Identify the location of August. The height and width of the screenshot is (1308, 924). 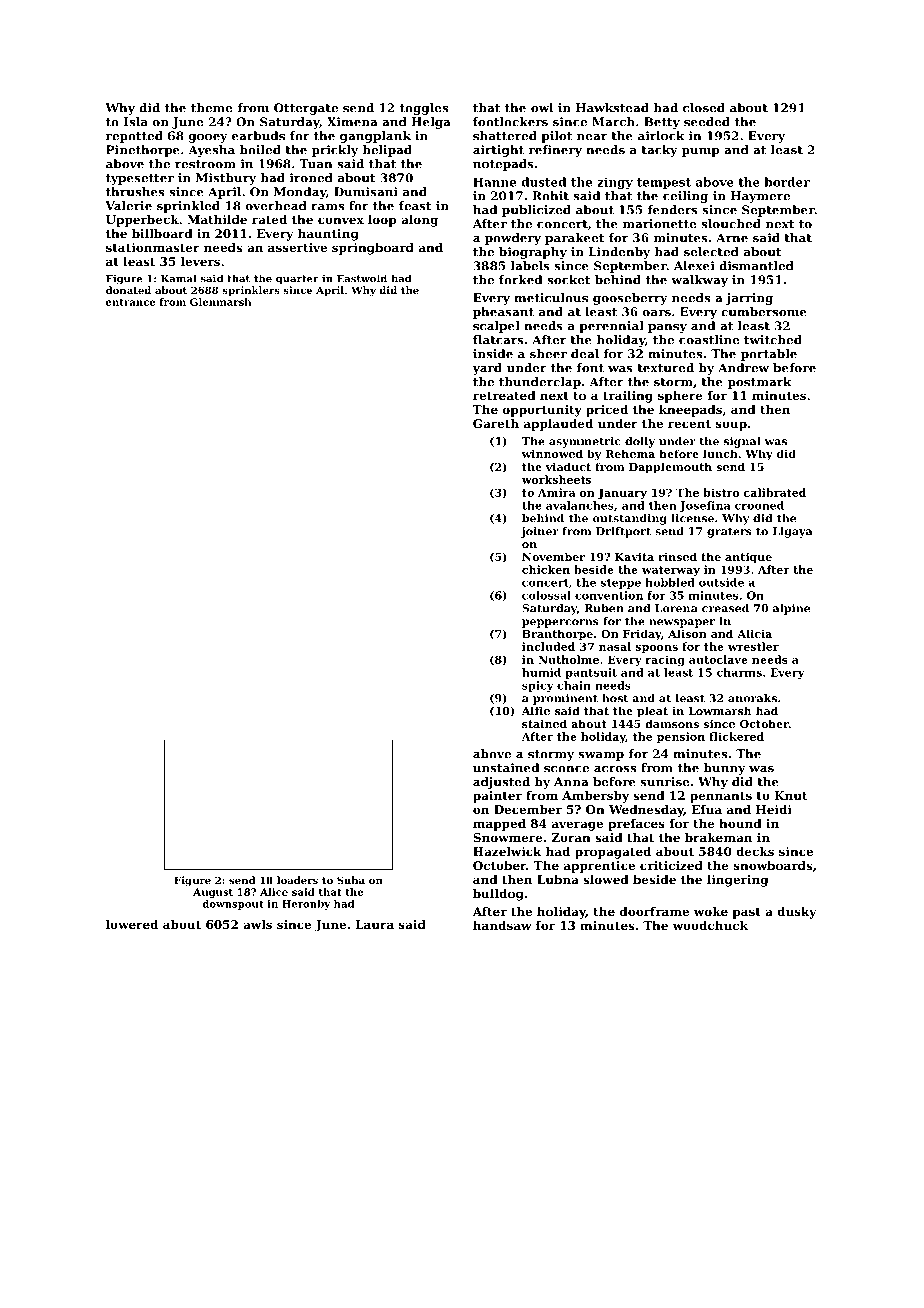
(213, 893).
